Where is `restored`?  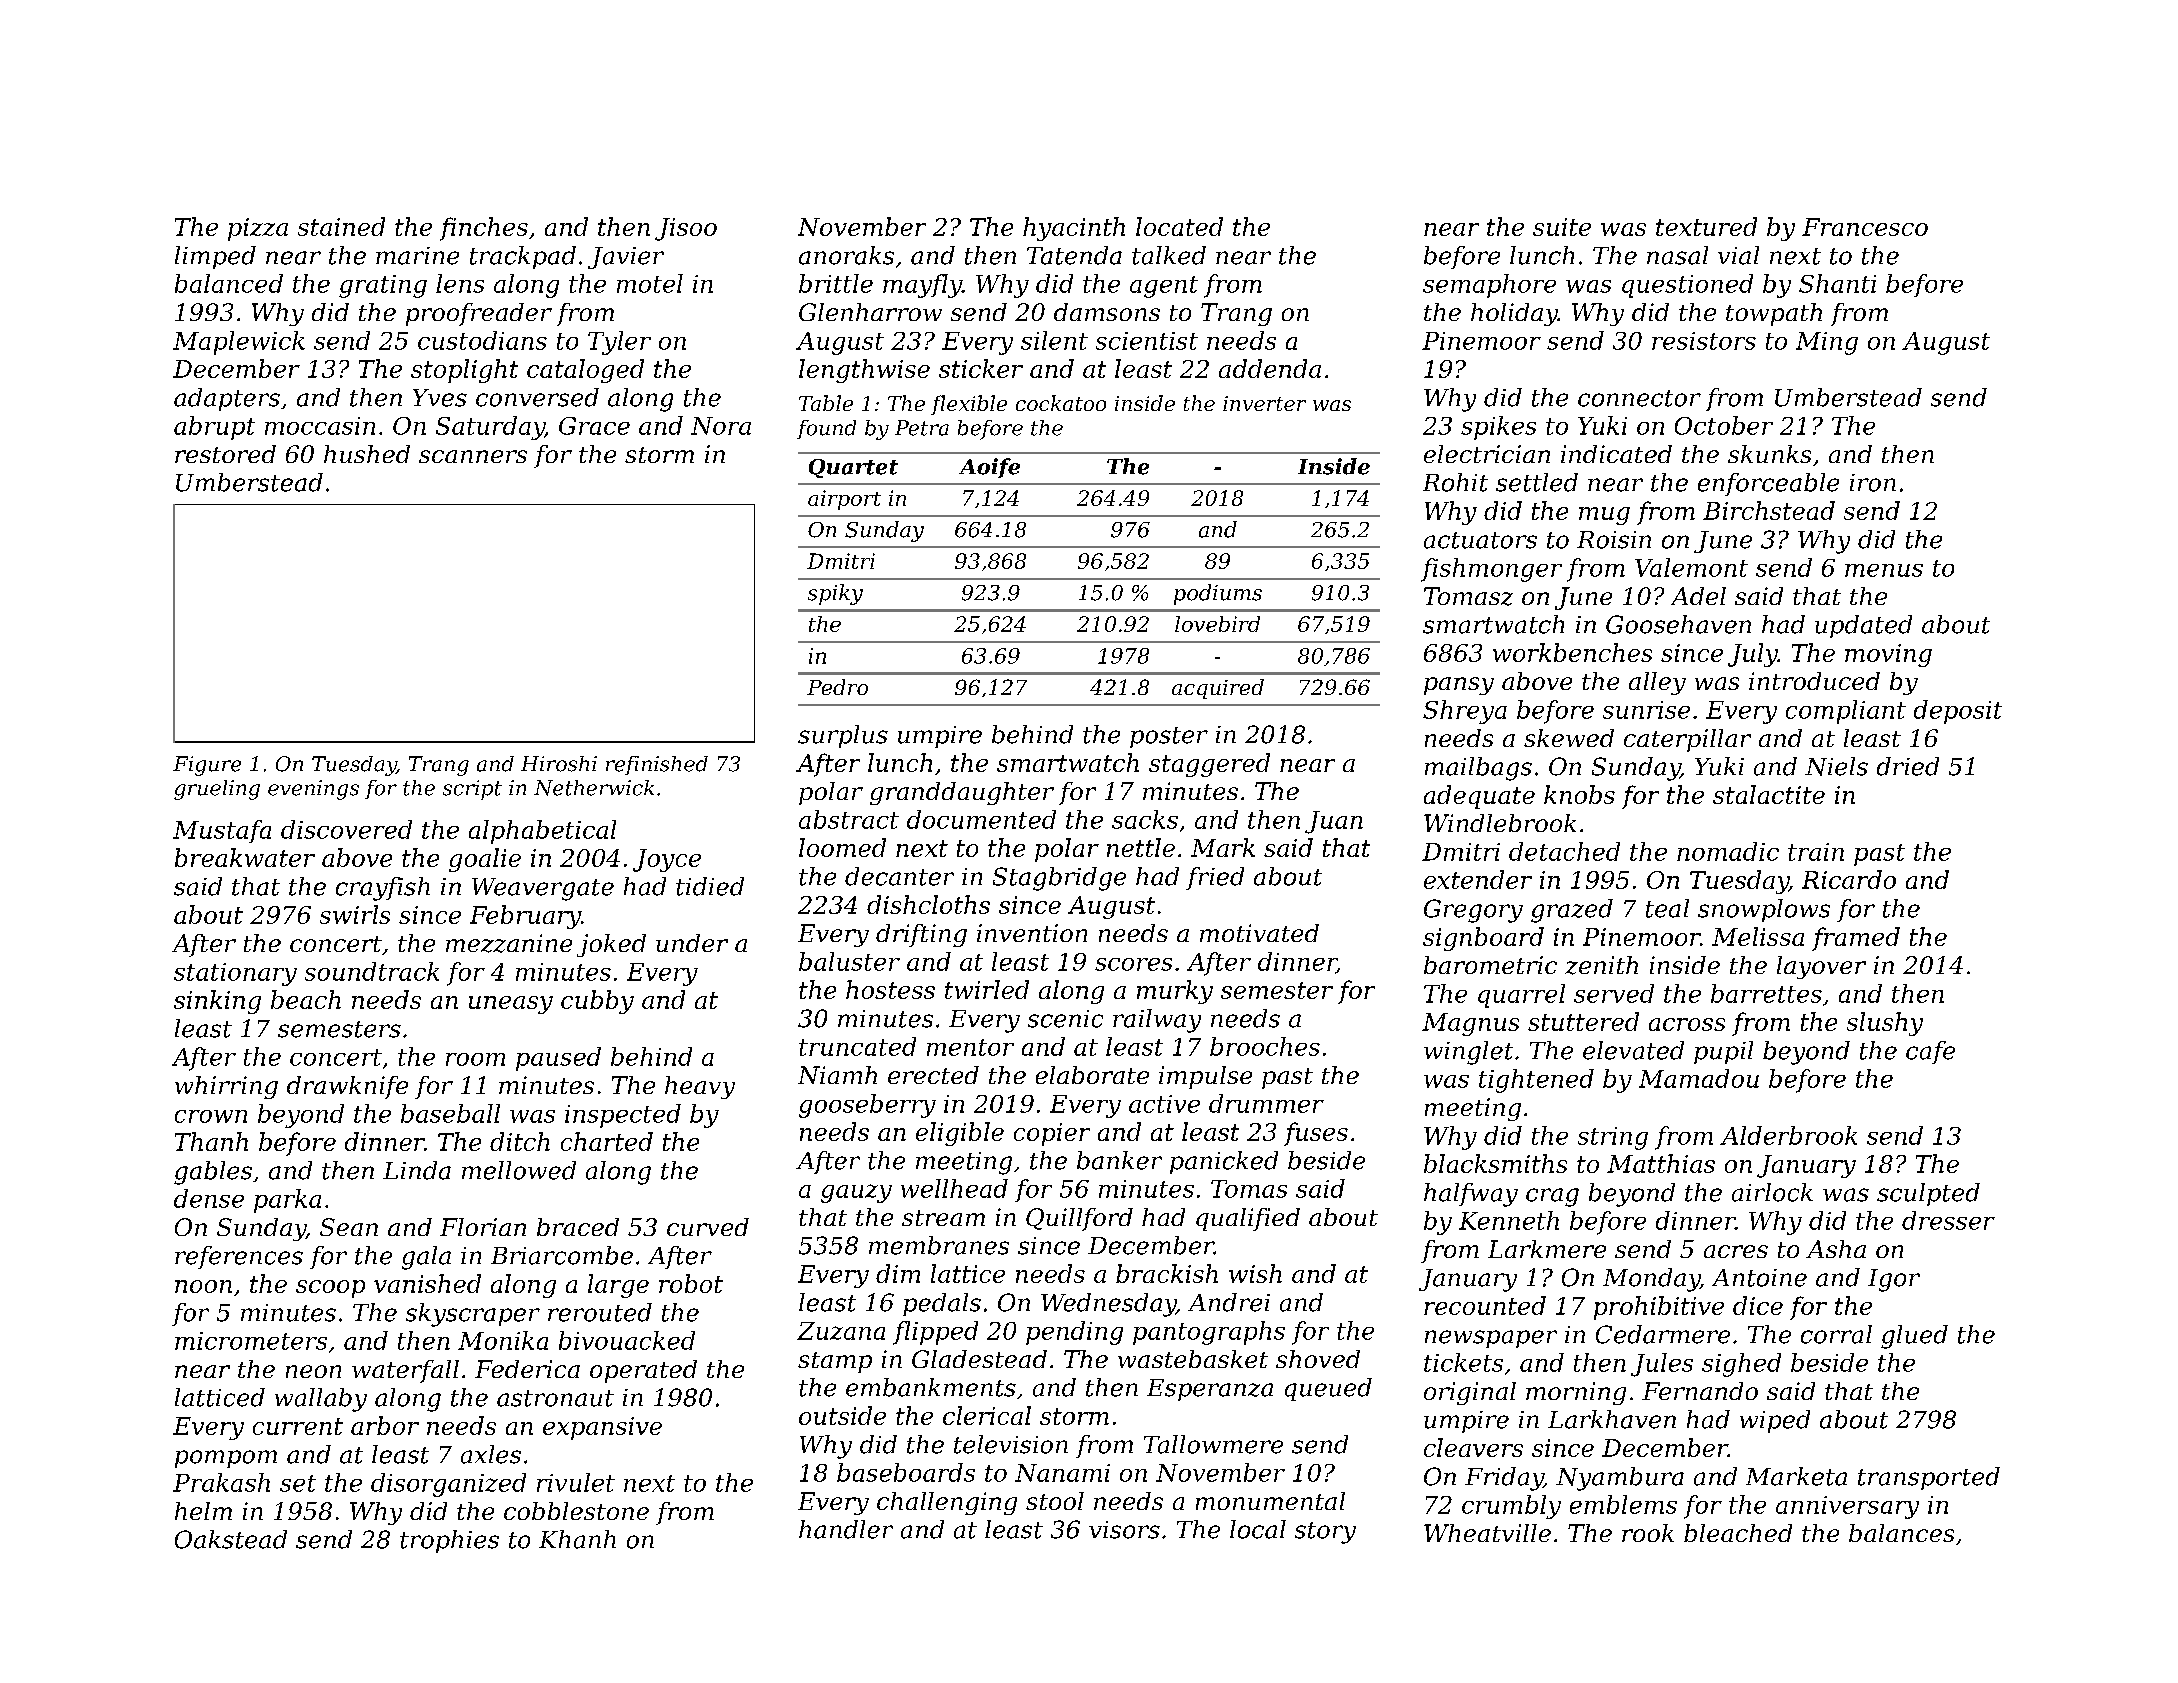
restored is located at coordinates (225, 454).
